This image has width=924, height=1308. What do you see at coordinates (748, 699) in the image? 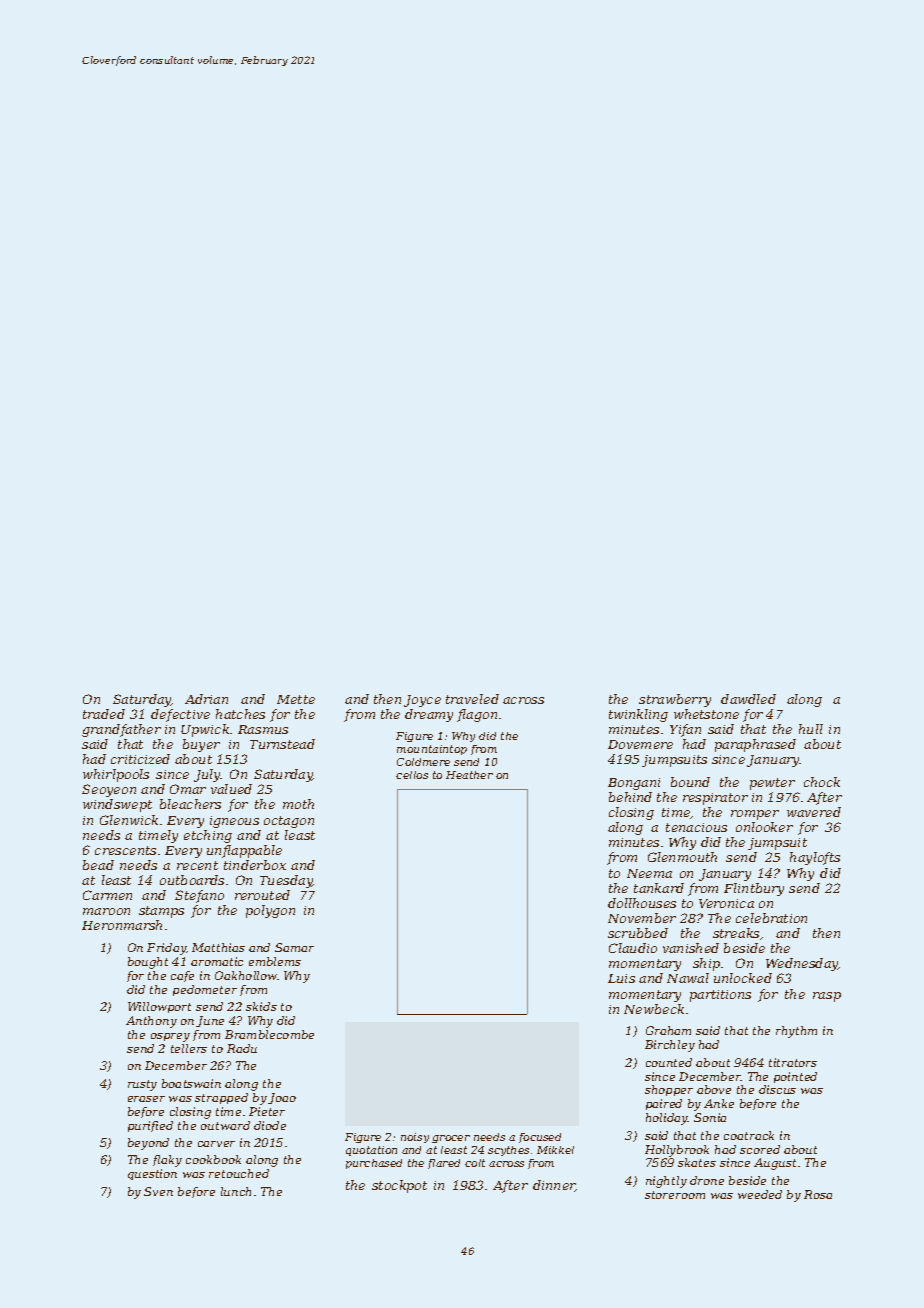
I see `dawdled` at bounding box center [748, 699].
